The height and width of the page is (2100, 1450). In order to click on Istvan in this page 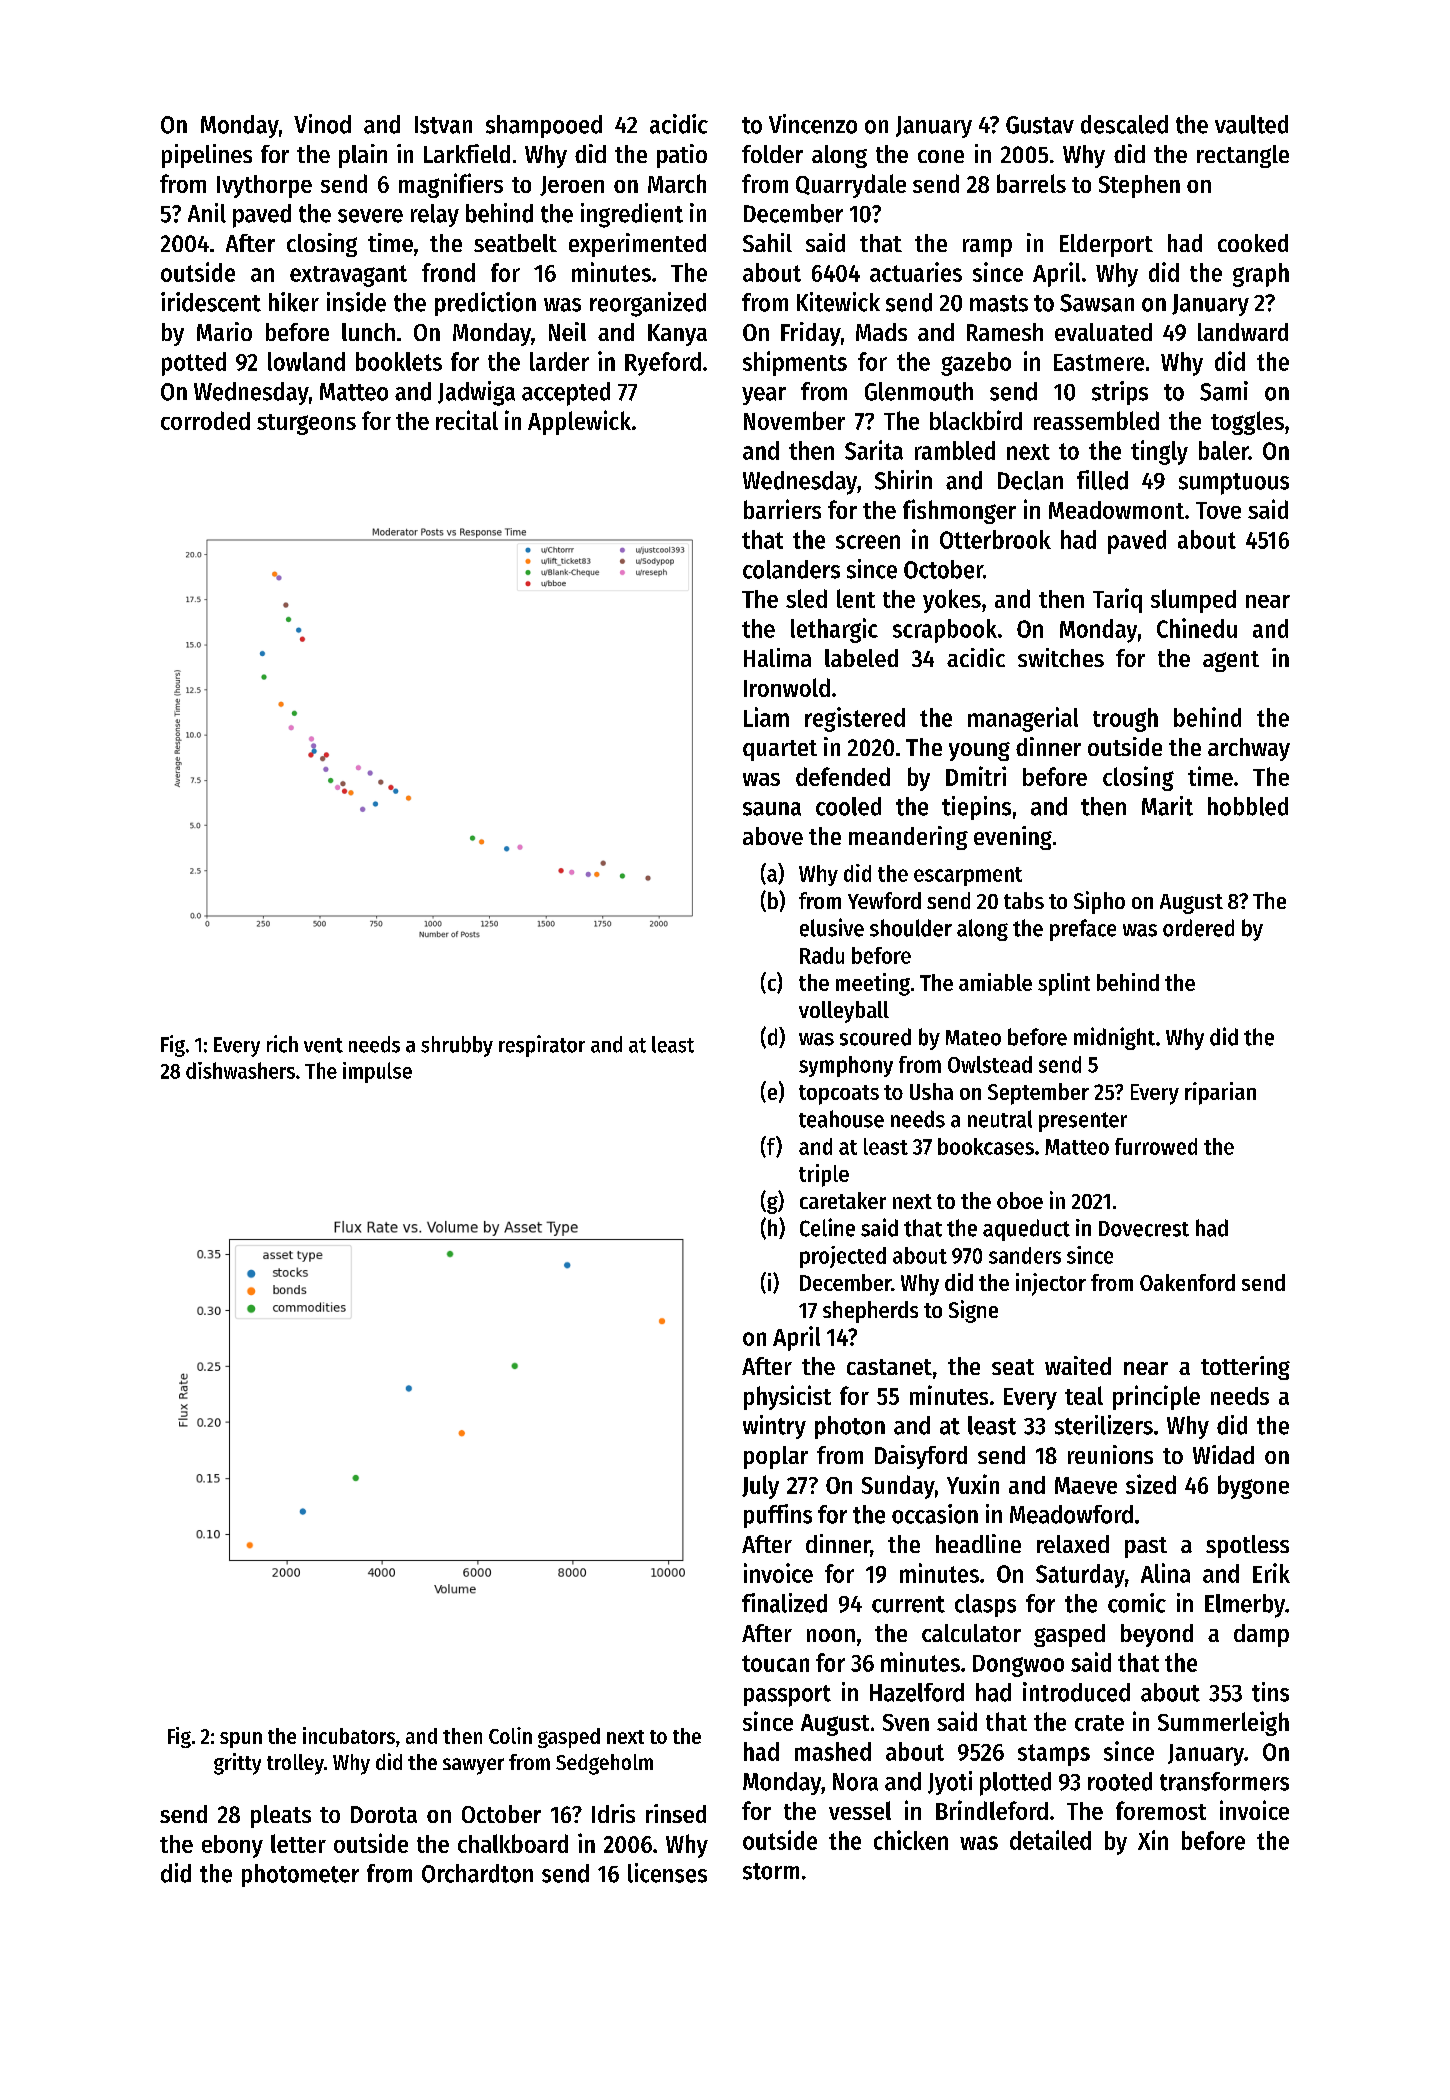, I will do `click(443, 125)`.
